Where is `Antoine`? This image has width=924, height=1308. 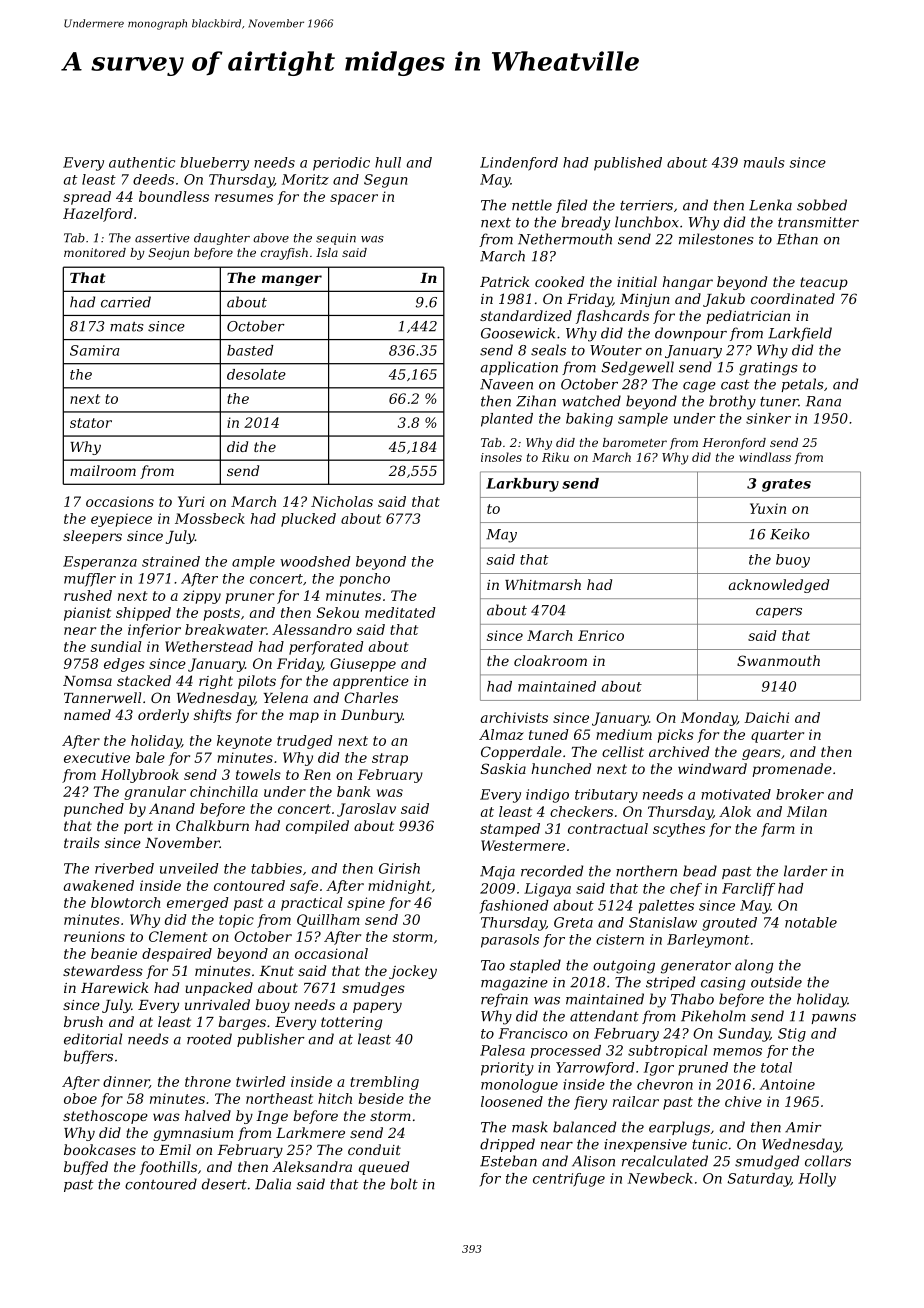 Antoine is located at coordinates (787, 1084).
